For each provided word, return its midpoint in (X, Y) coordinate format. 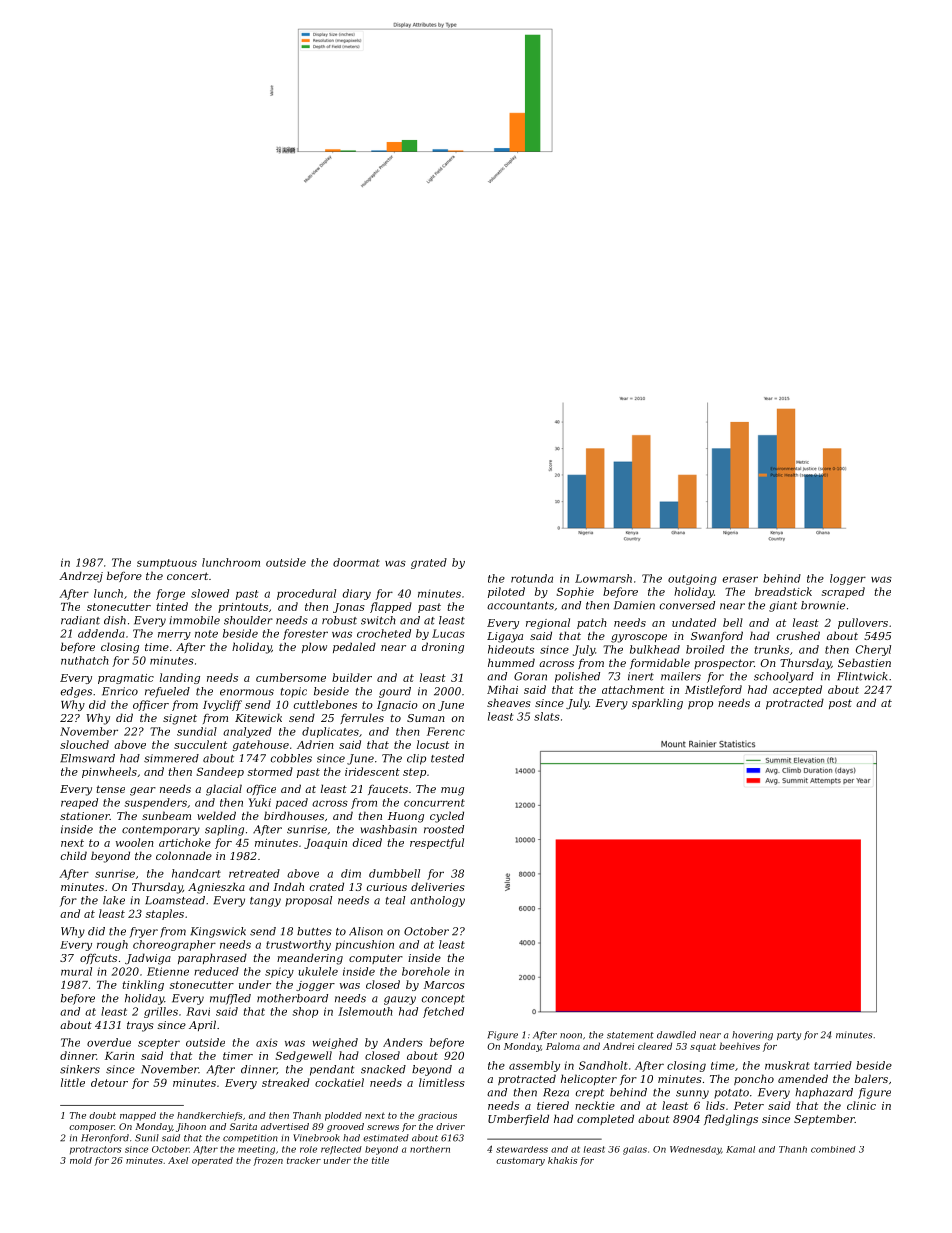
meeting (256, 1150)
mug (452, 791)
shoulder (248, 620)
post (840, 704)
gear (143, 791)
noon (571, 1036)
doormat (356, 562)
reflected (341, 1150)
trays (140, 1026)
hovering (752, 1036)
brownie (823, 605)
